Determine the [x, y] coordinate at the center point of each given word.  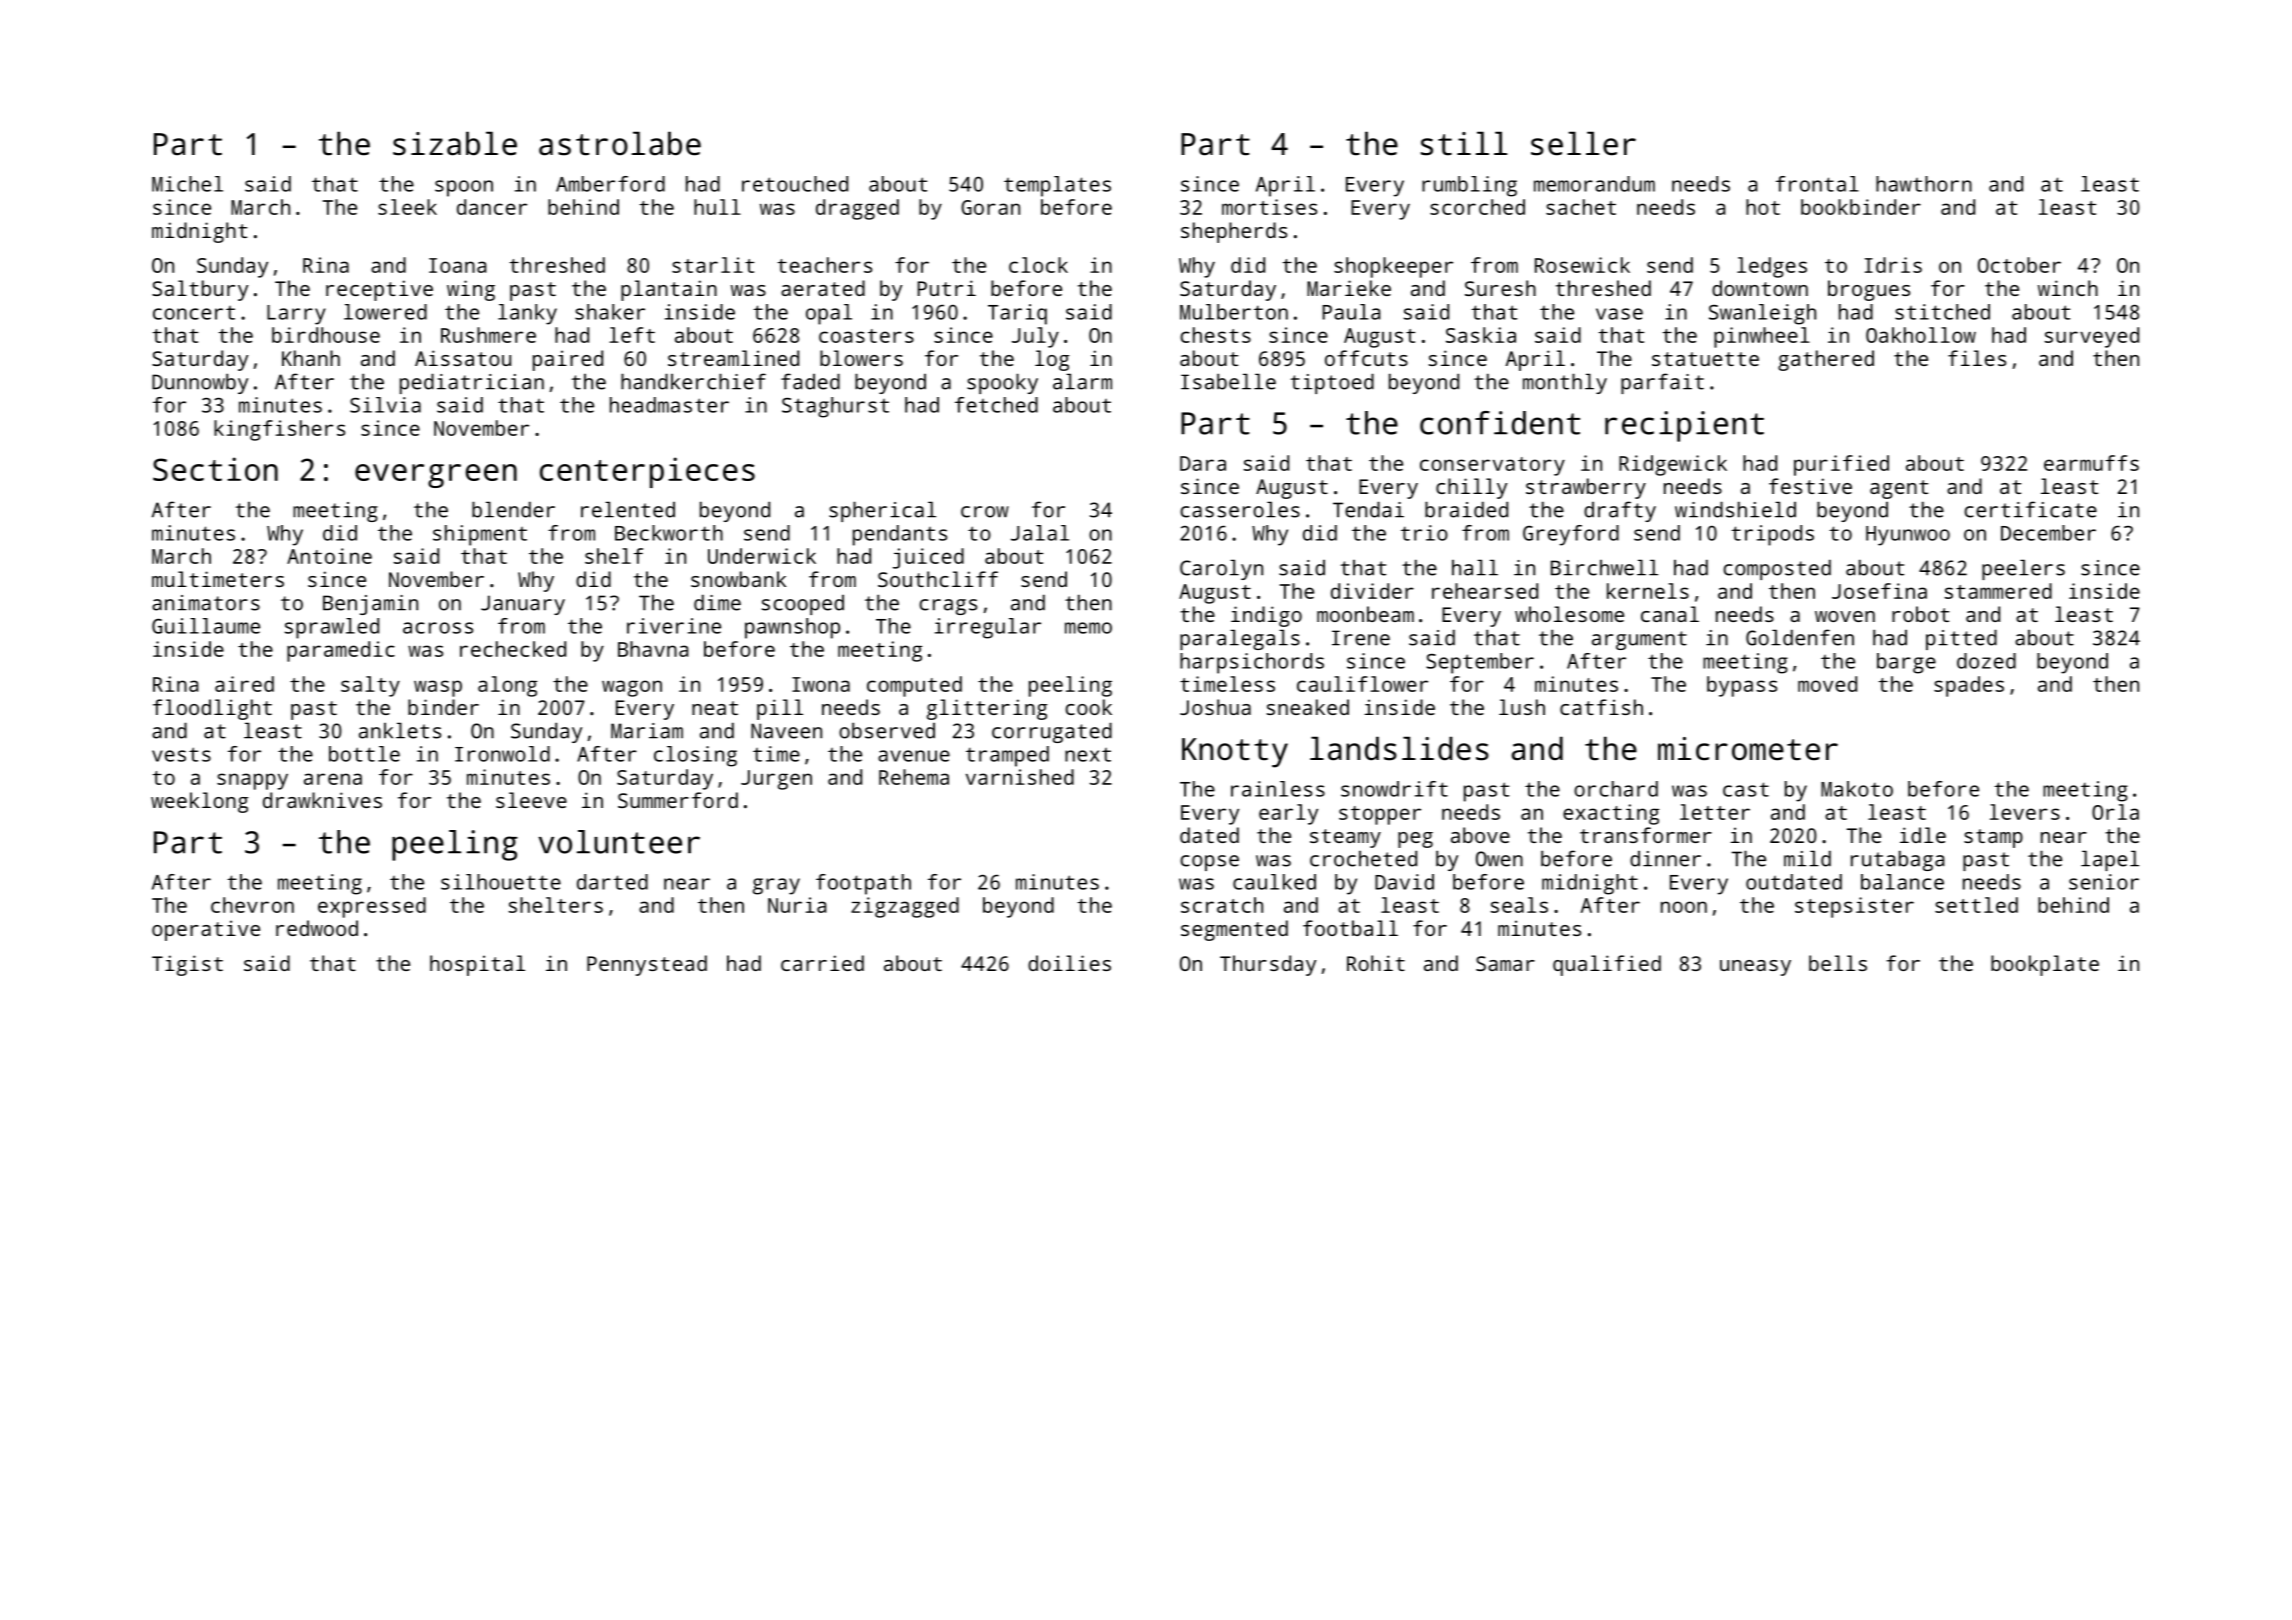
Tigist [187, 965]
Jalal [1040, 533]
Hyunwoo [1908, 536]
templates [1057, 186]
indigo [1266, 616]
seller [1583, 143]
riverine [674, 626]
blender [513, 509]
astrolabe [620, 143]
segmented [1234, 930]
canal [1670, 614]
